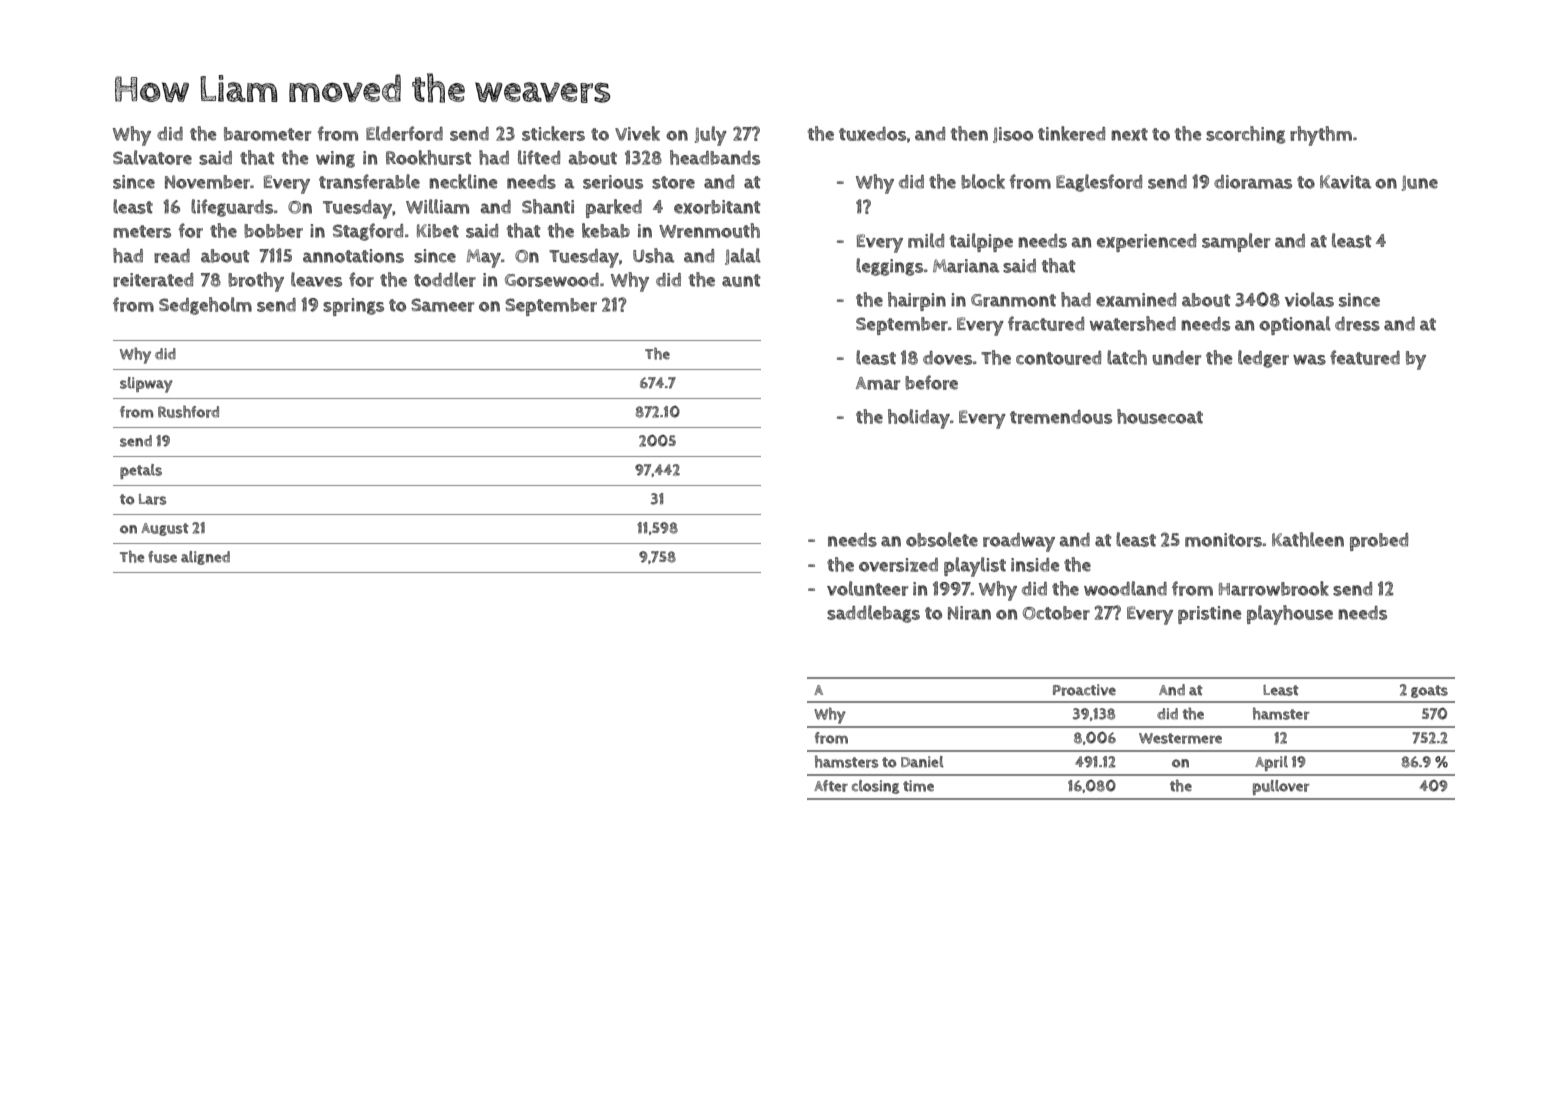  What do you see at coordinates (1309, 299) in the screenshot?
I see `violas` at bounding box center [1309, 299].
